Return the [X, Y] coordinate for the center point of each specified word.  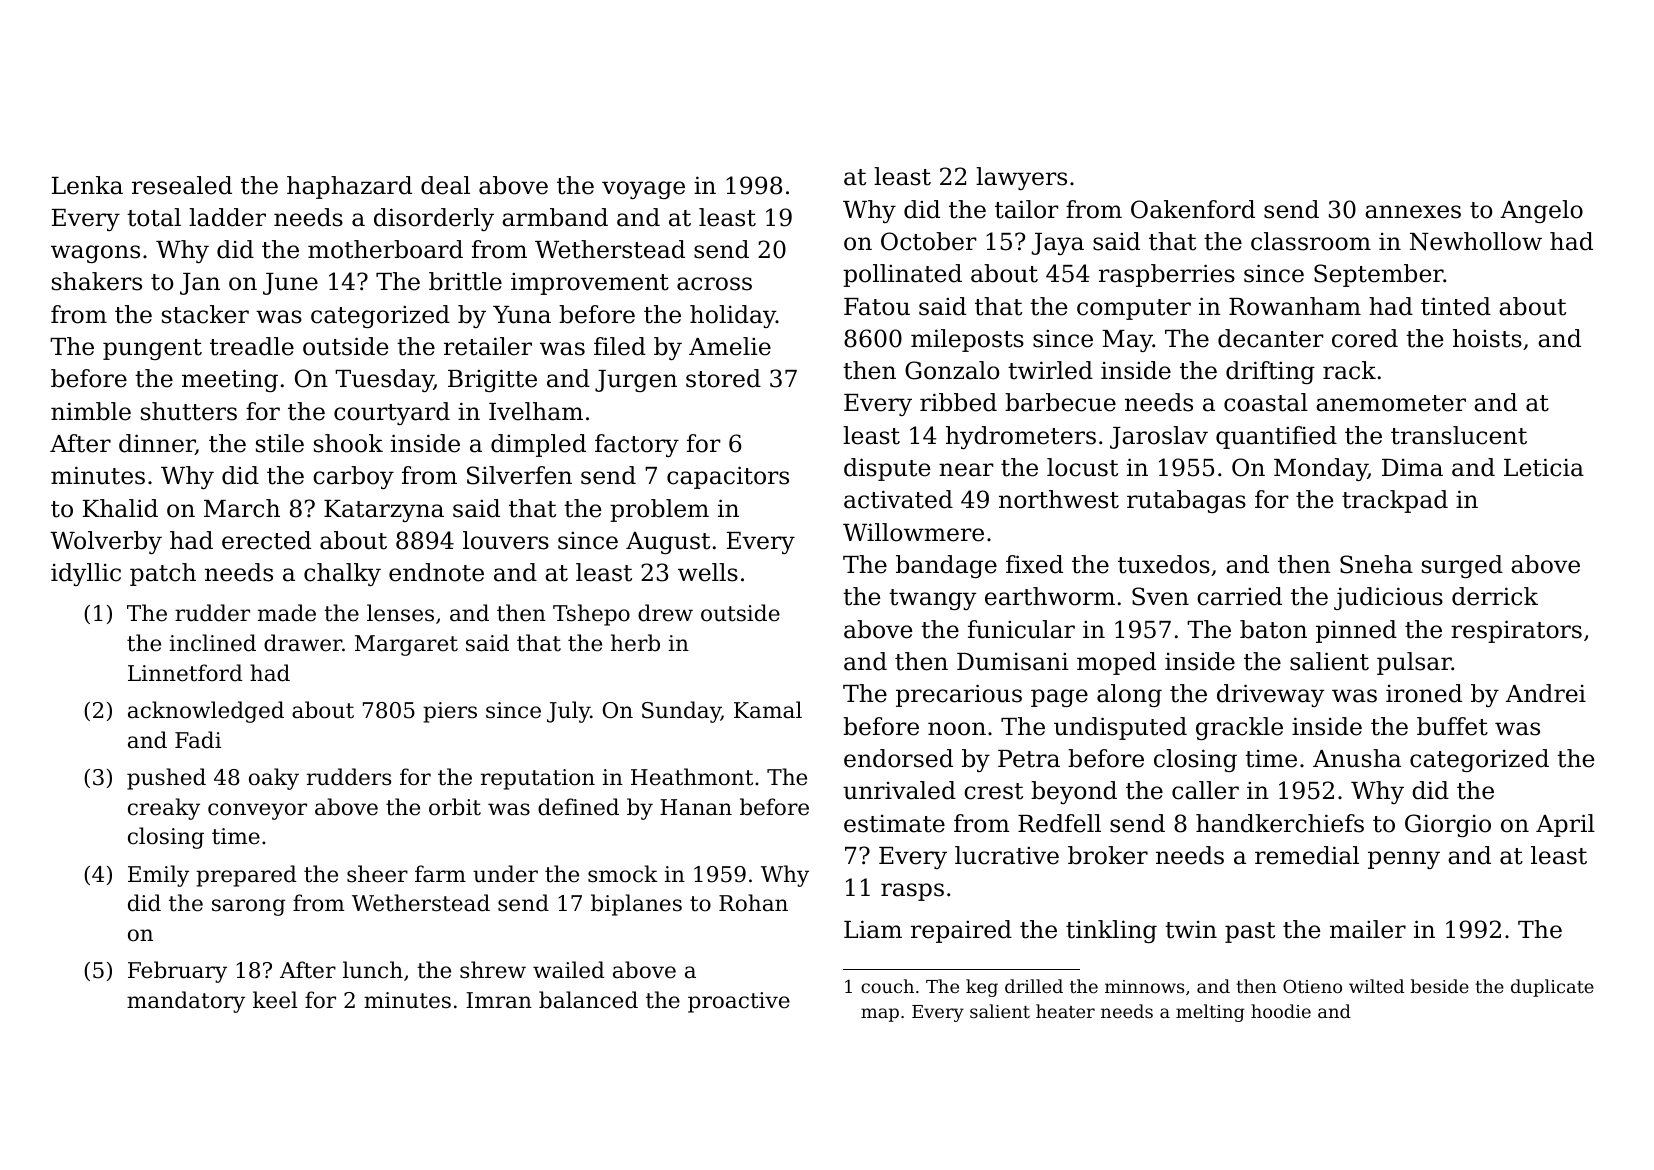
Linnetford [185, 673]
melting [1210, 1013]
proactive [739, 1002]
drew [665, 613]
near [966, 470]
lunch [373, 970]
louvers [506, 540]
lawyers [1021, 178]
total [154, 217]
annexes [1413, 212]
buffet [1452, 726]
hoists [1487, 338]
